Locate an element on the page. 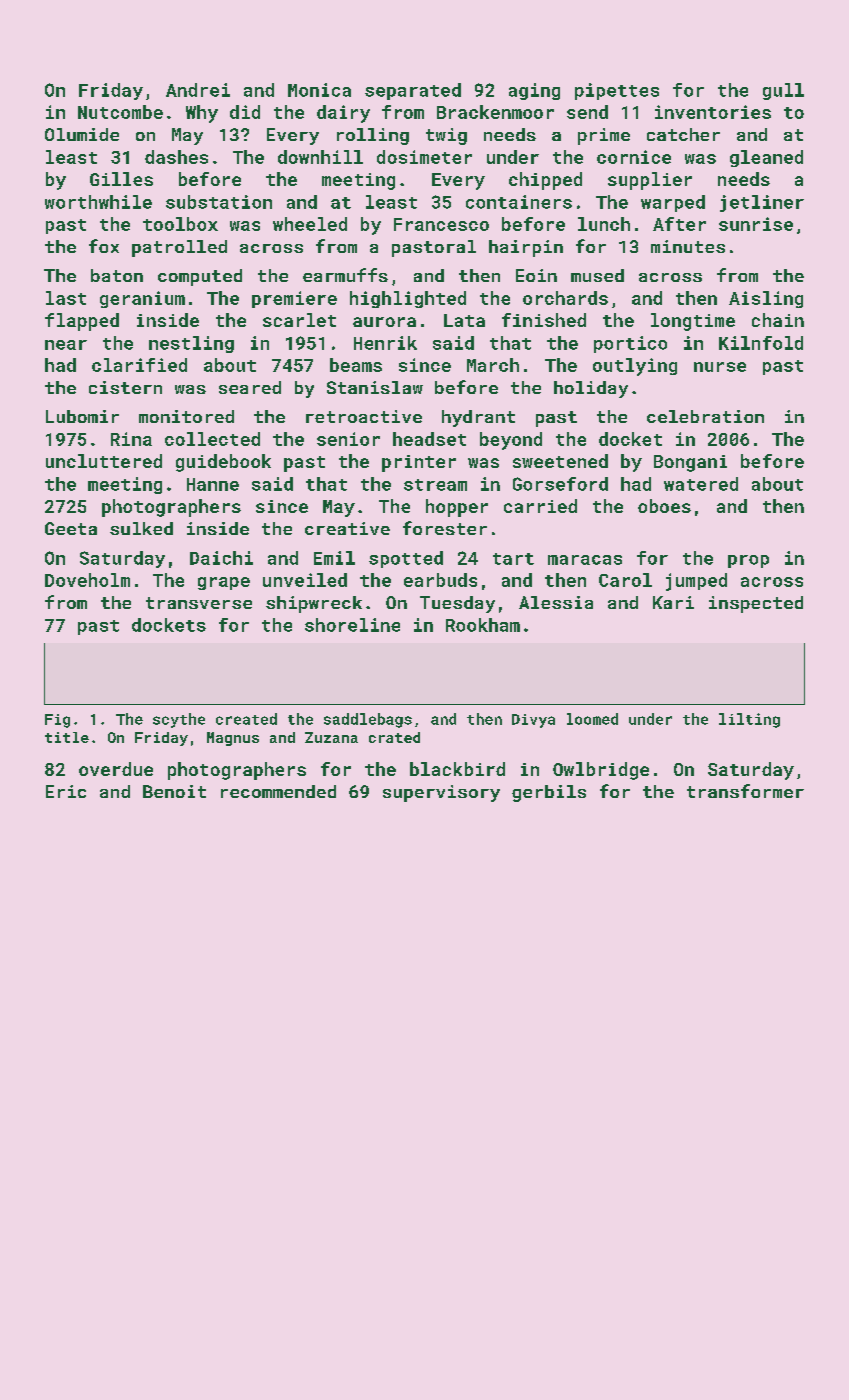 This page has width=849, height=1400. Geeta is located at coordinates (71, 528).
